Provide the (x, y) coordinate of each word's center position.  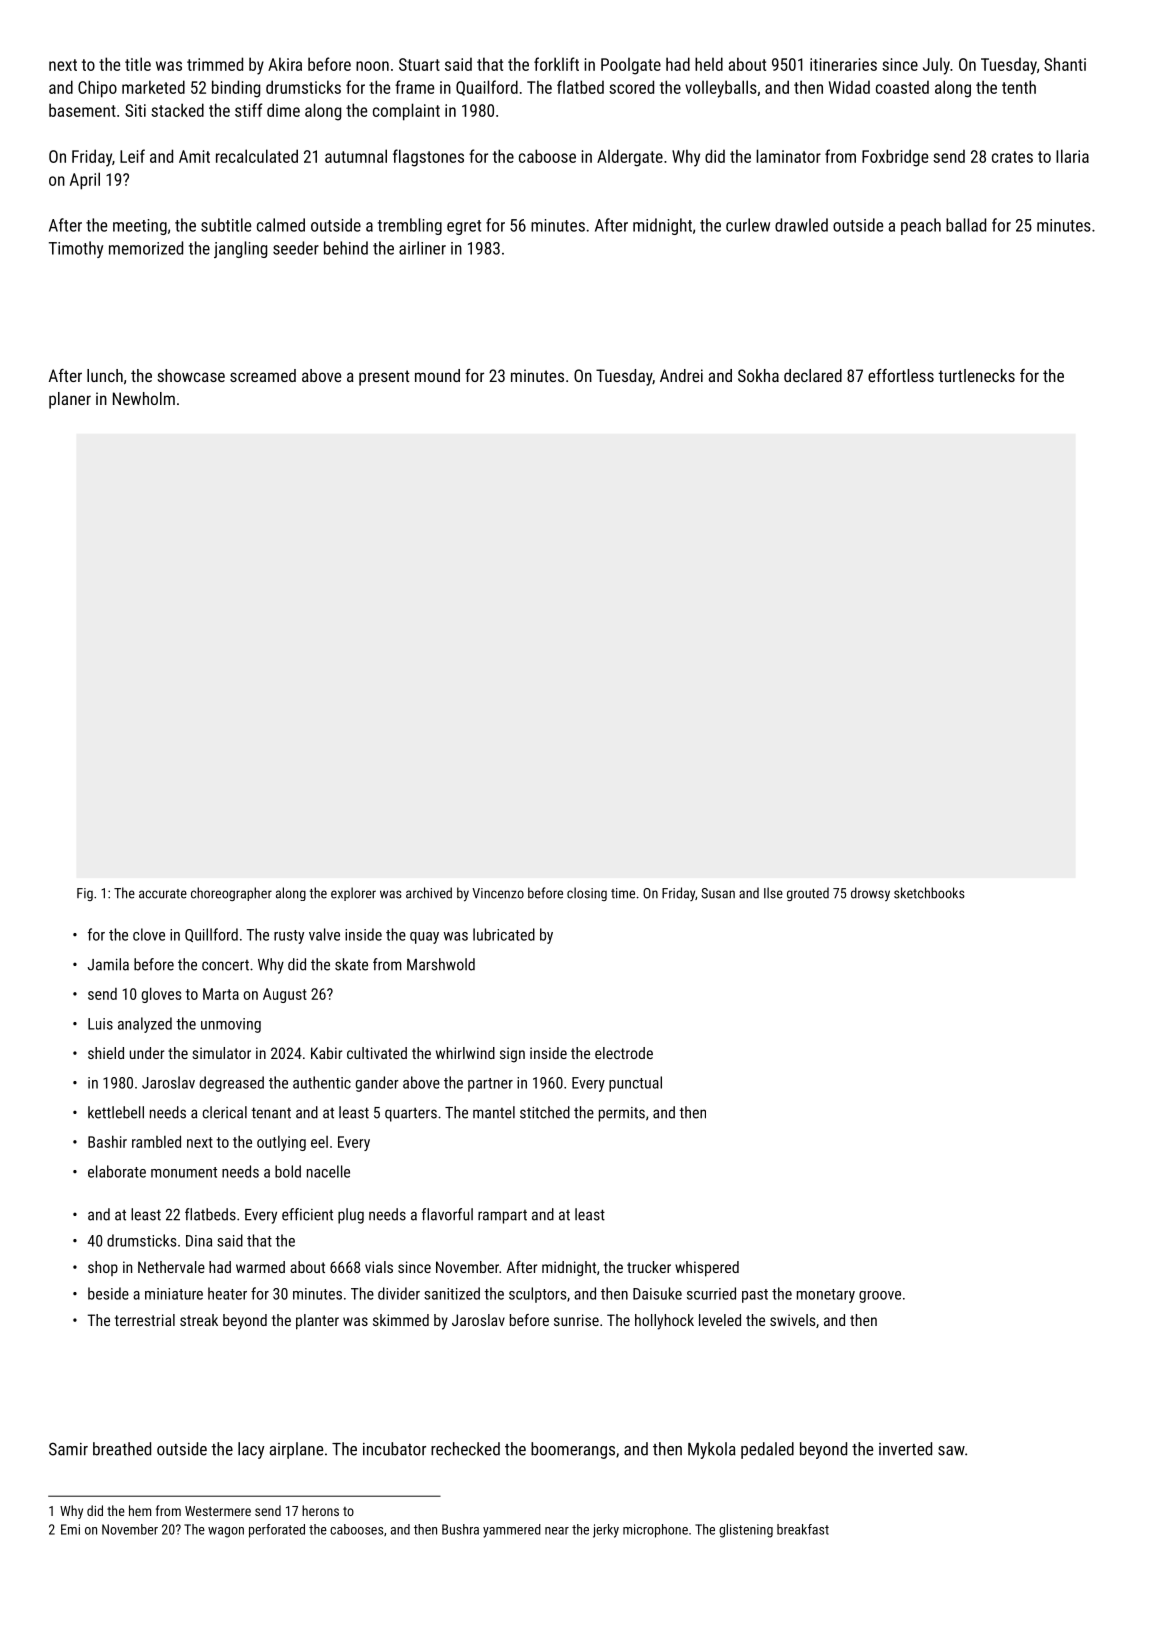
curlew (748, 225)
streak (199, 1320)
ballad (966, 225)
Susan (718, 893)
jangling (240, 249)
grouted (808, 894)
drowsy (870, 894)
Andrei (681, 375)
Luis (100, 1024)
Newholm (144, 398)
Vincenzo (498, 893)
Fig (85, 894)
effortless (901, 375)
